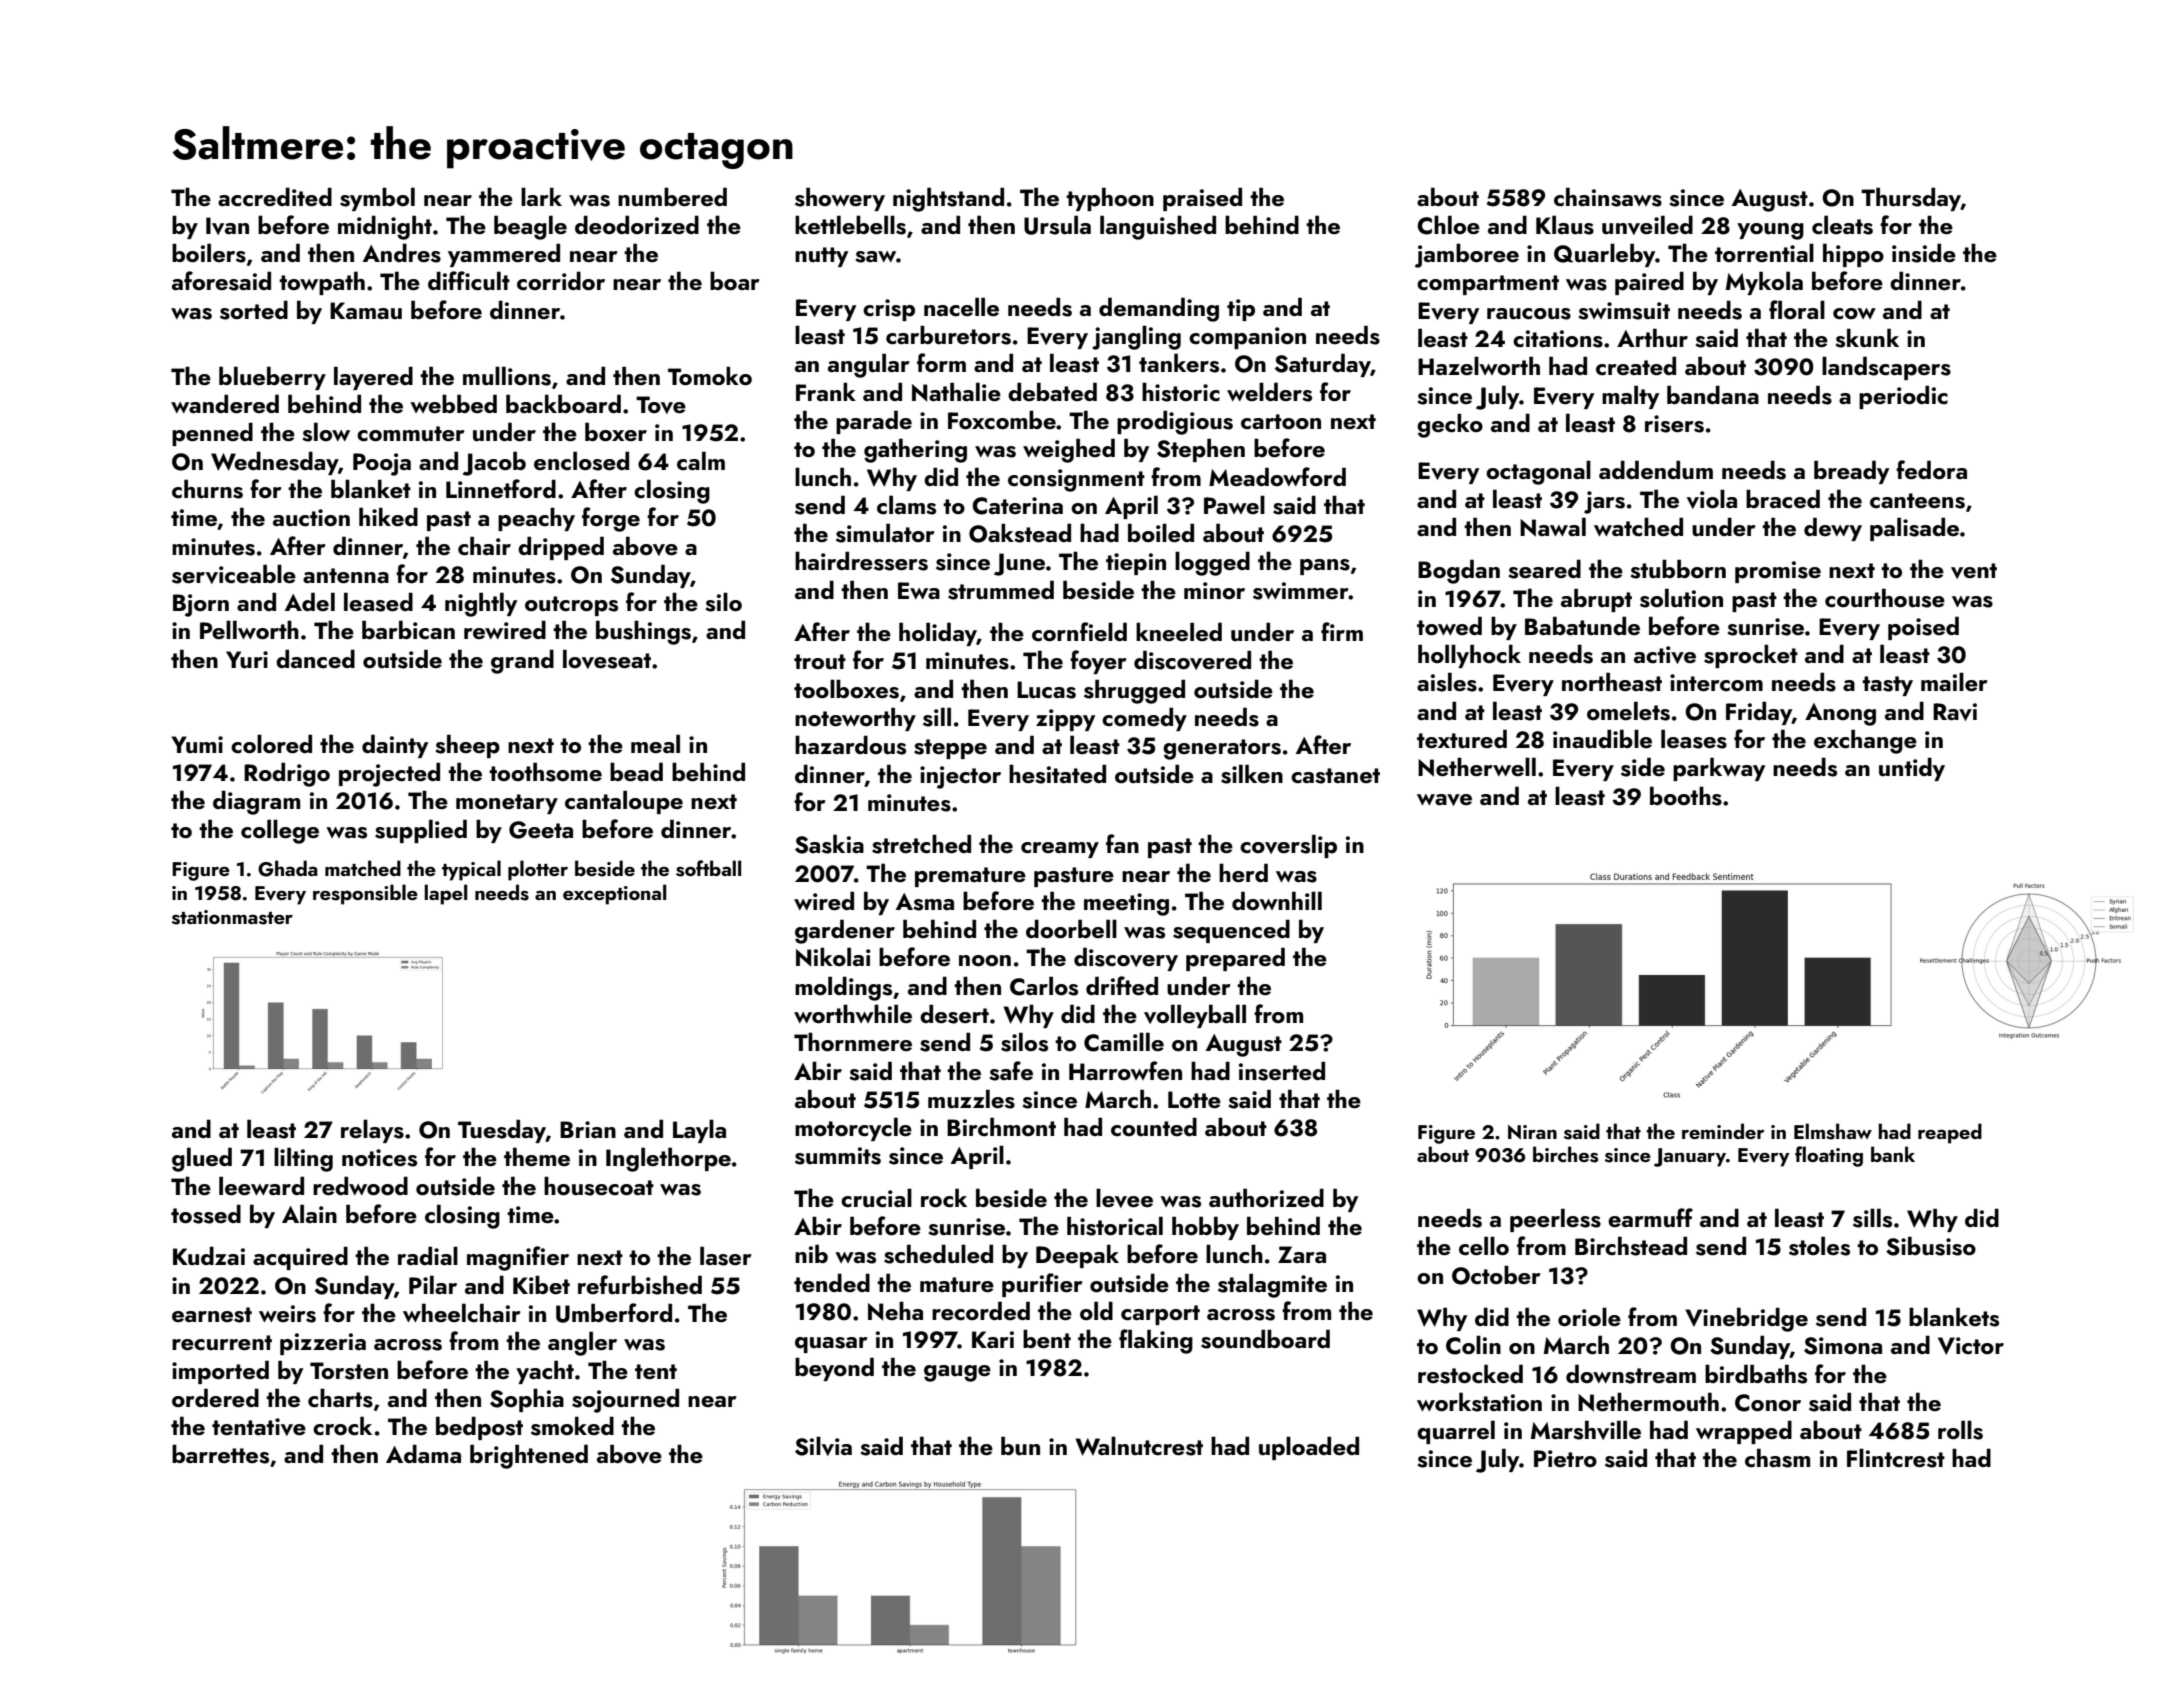  I want to click on lark, so click(541, 196).
